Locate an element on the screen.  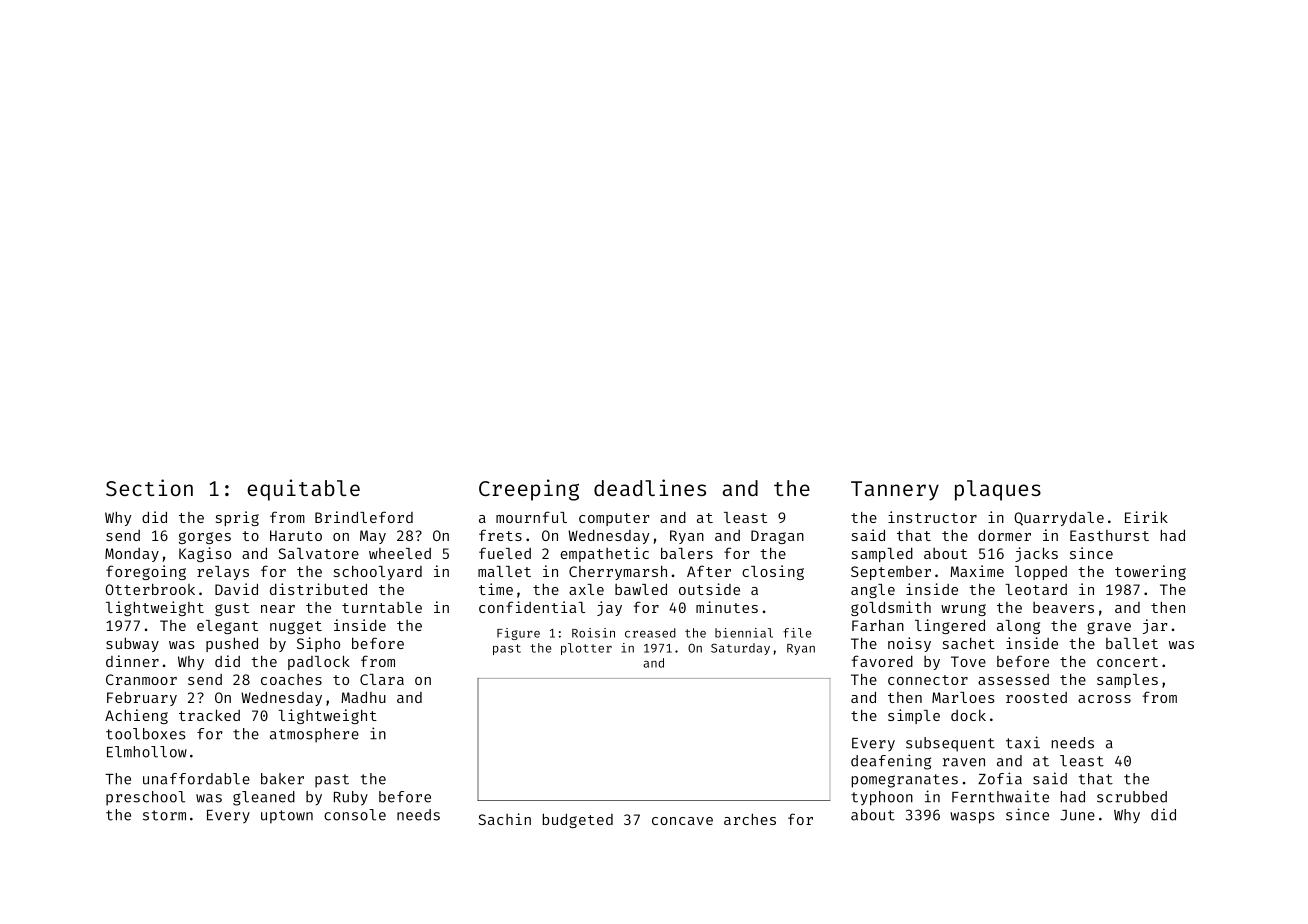
equitable is located at coordinates (303, 490).
